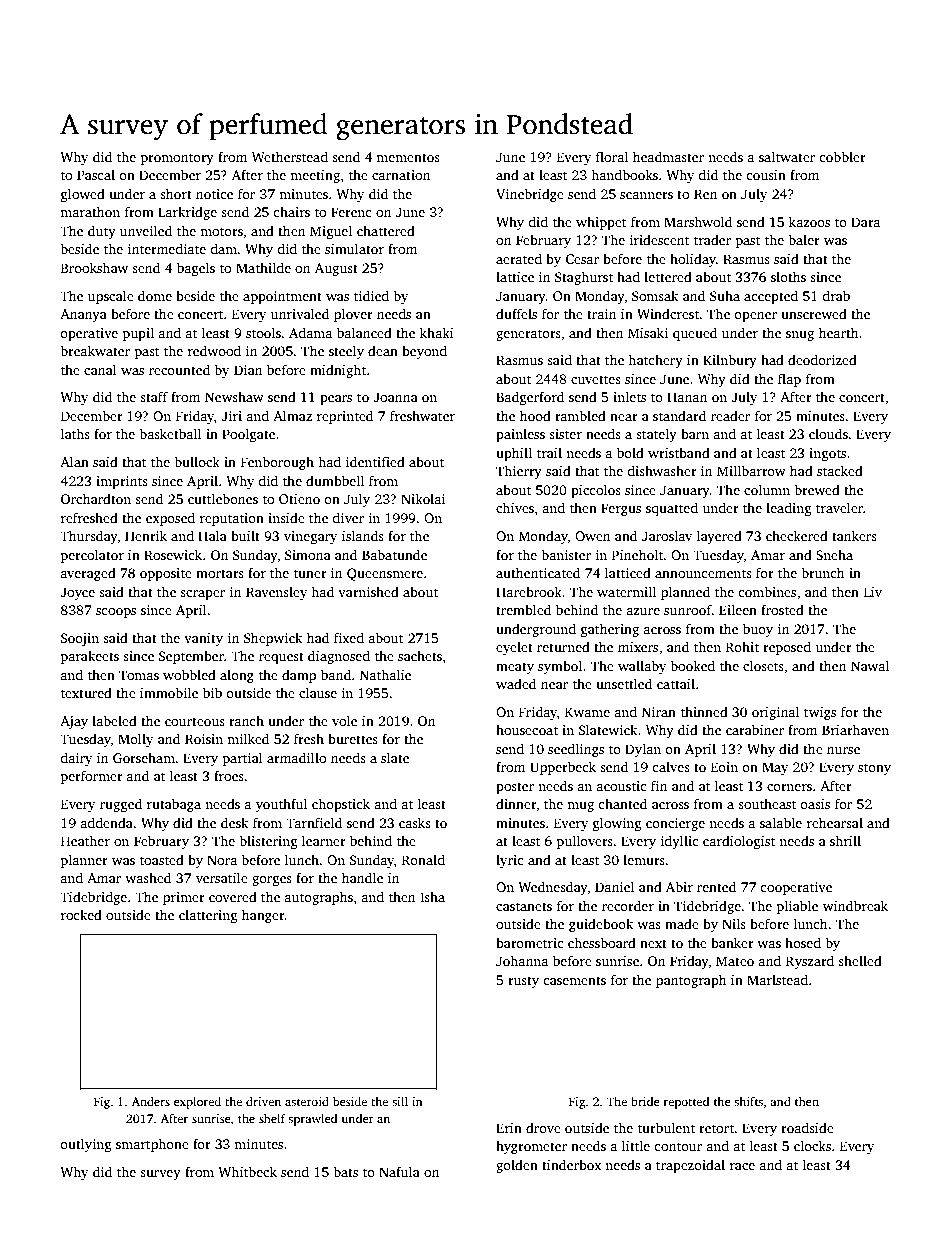 The image size is (952, 1233). I want to click on cobbler, so click(842, 156).
